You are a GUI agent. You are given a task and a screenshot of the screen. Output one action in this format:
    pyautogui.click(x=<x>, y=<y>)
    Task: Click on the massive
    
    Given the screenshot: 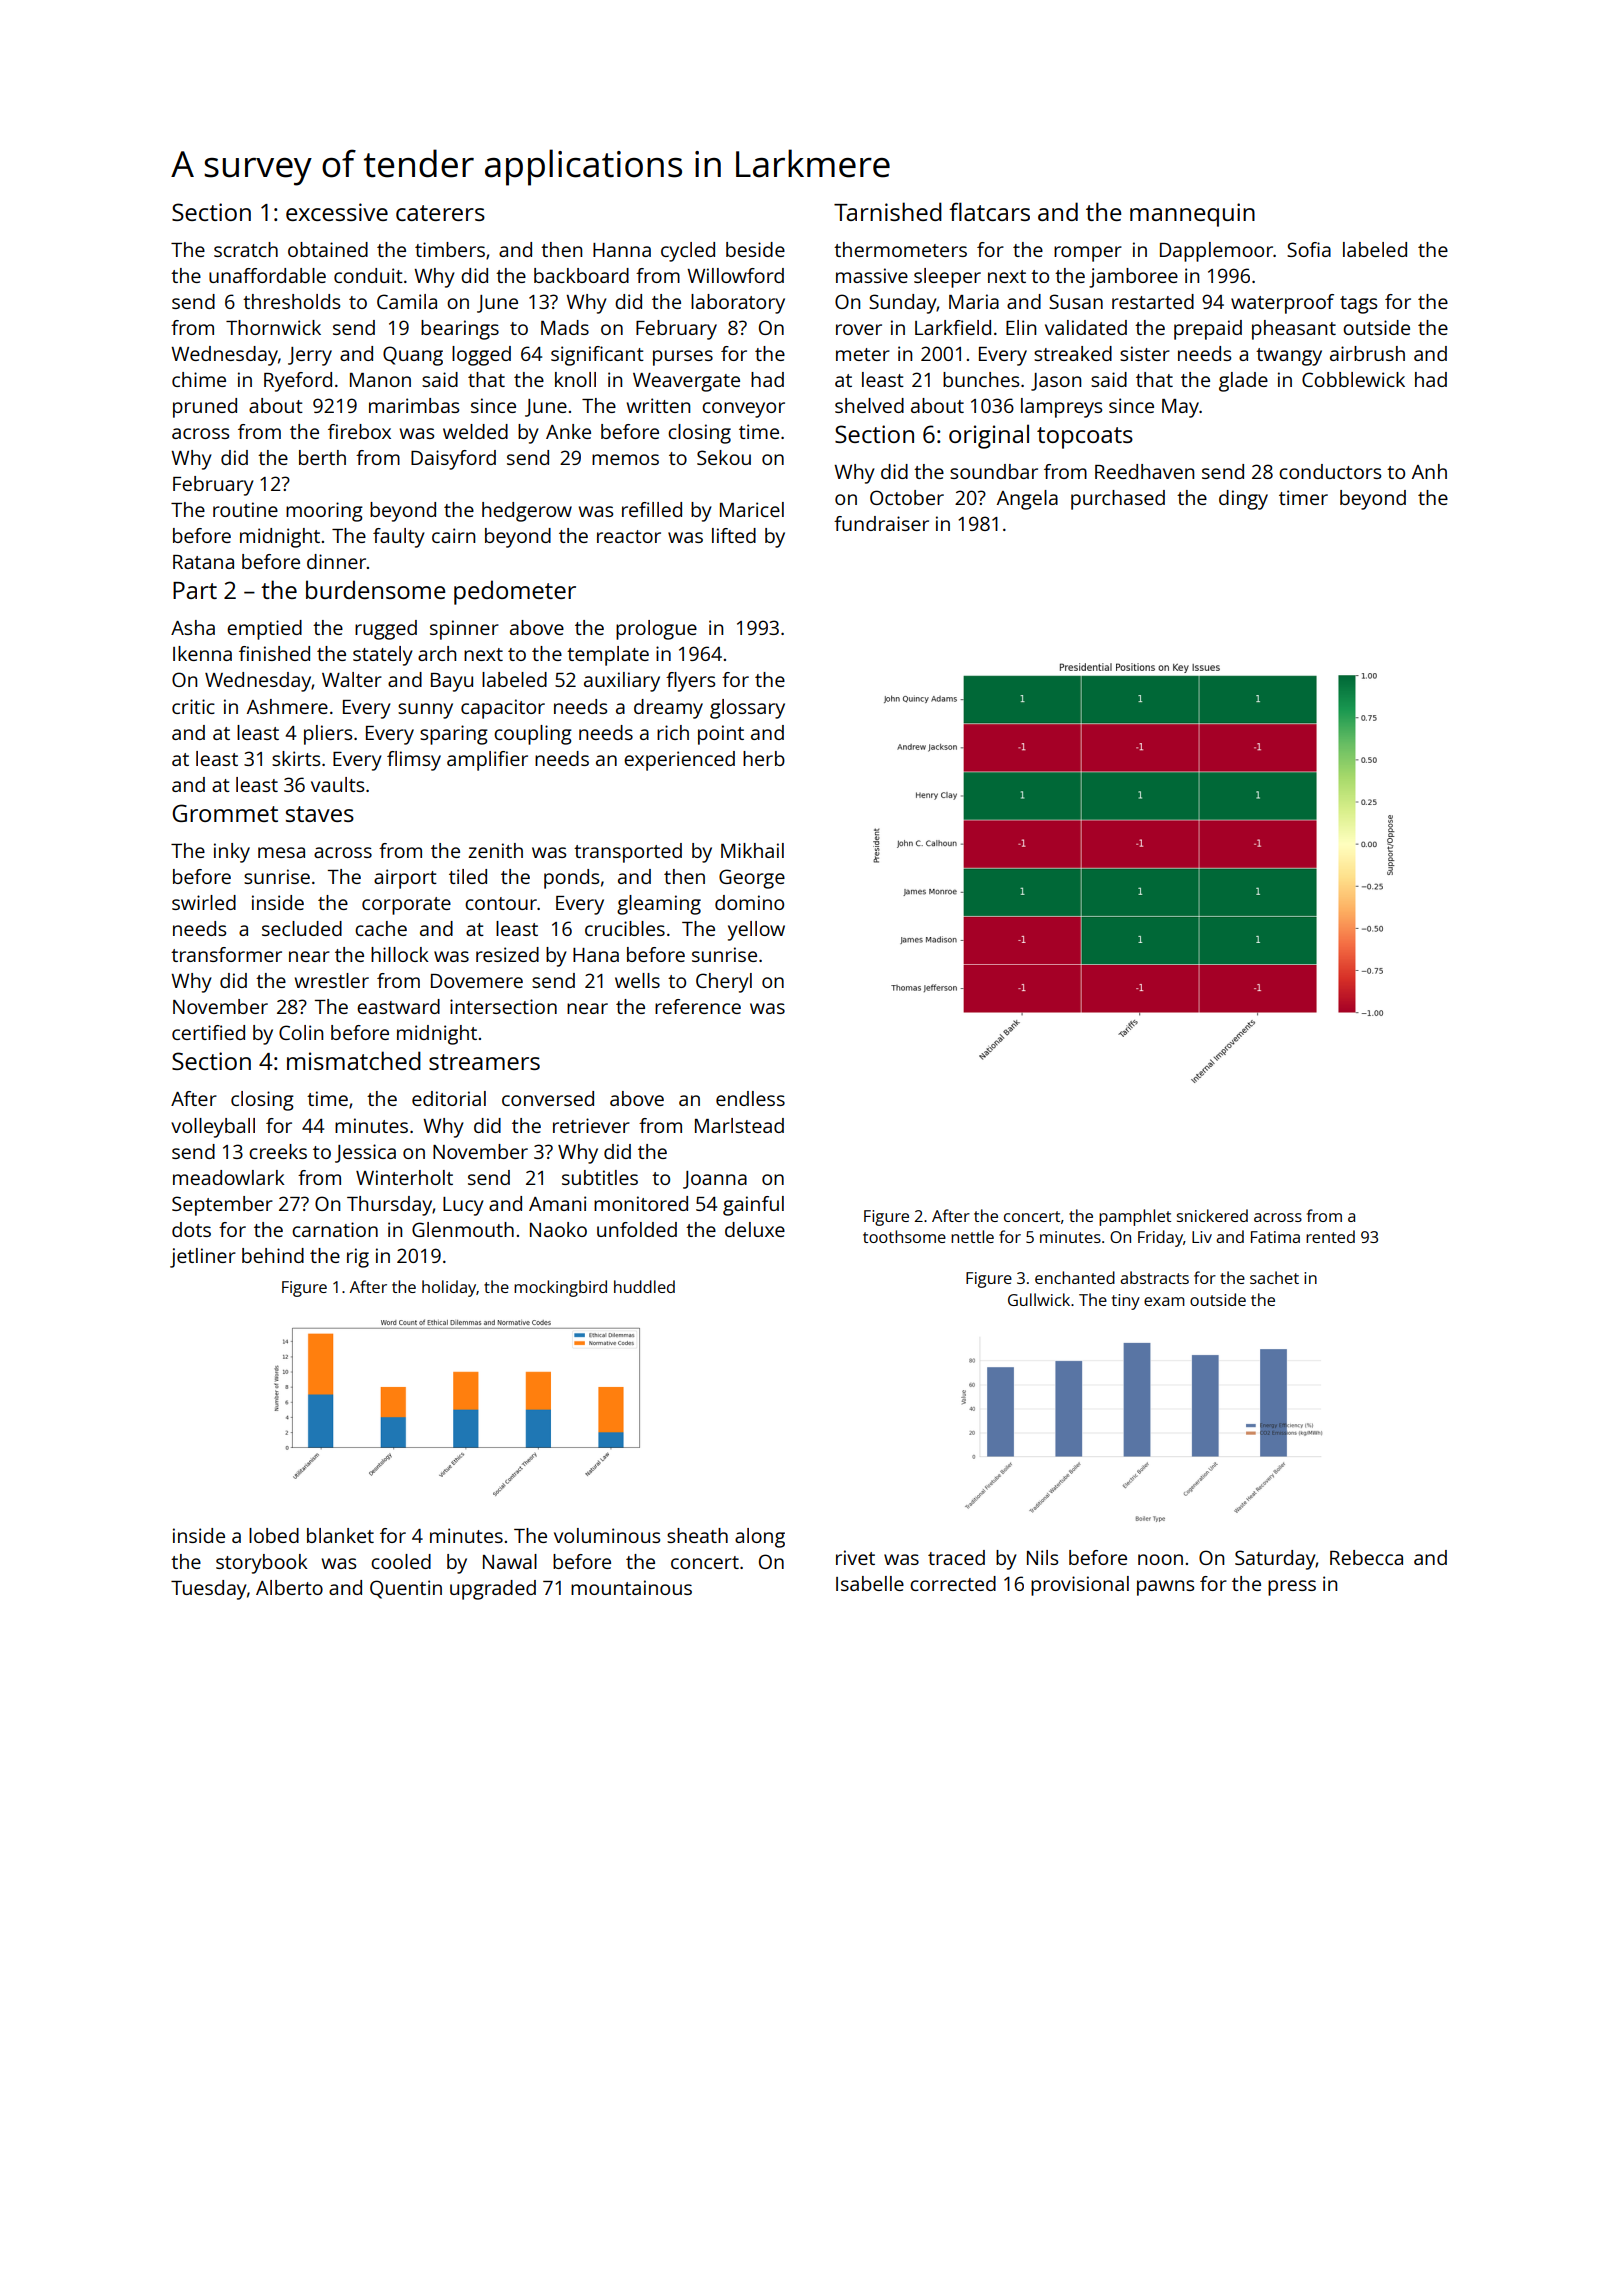 What is the action you would take?
    pyautogui.click(x=872, y=275)
